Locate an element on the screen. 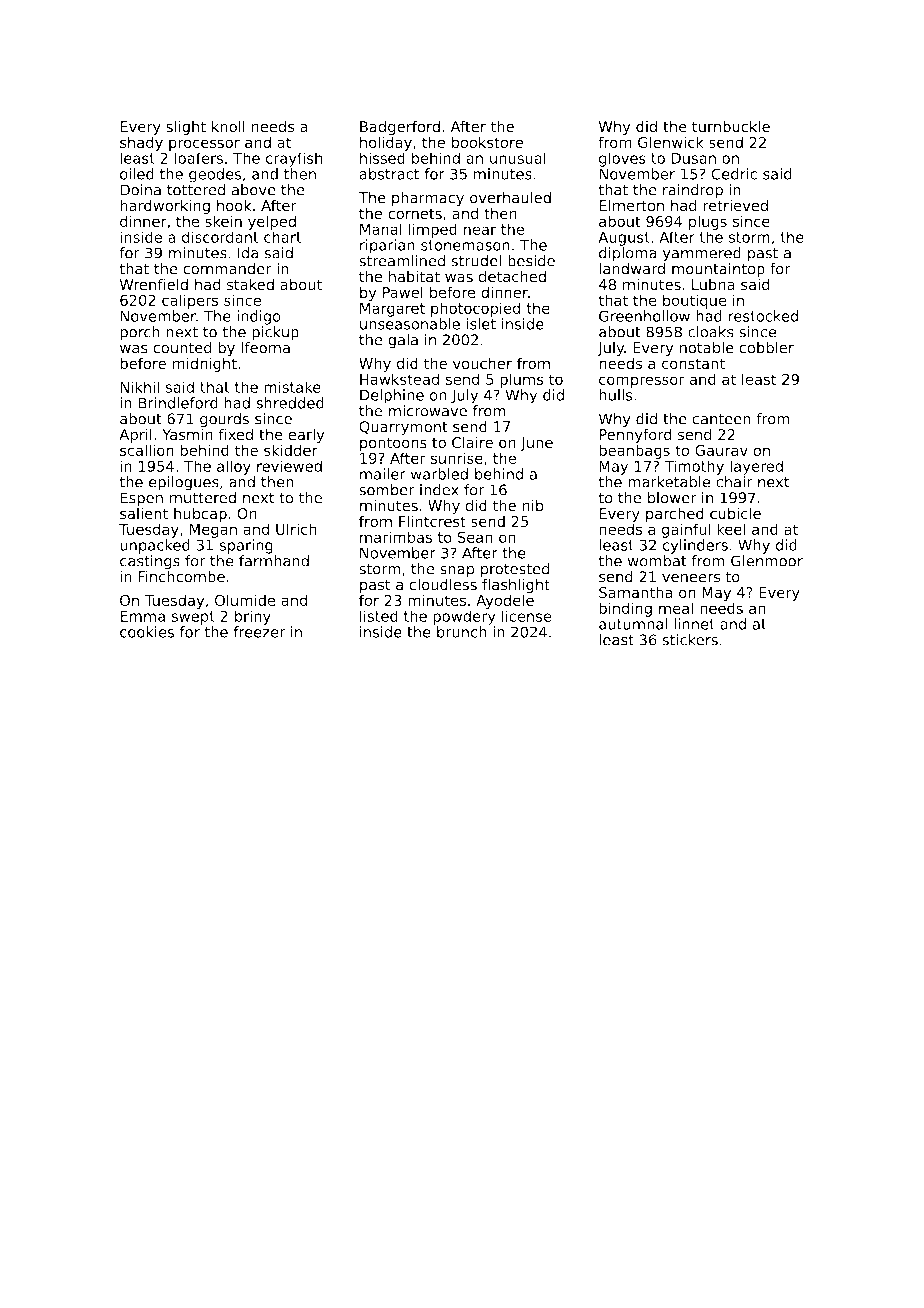 The height and width of the screenshot is (1308, 924). Margaret is located at coordinates (392, 310).
